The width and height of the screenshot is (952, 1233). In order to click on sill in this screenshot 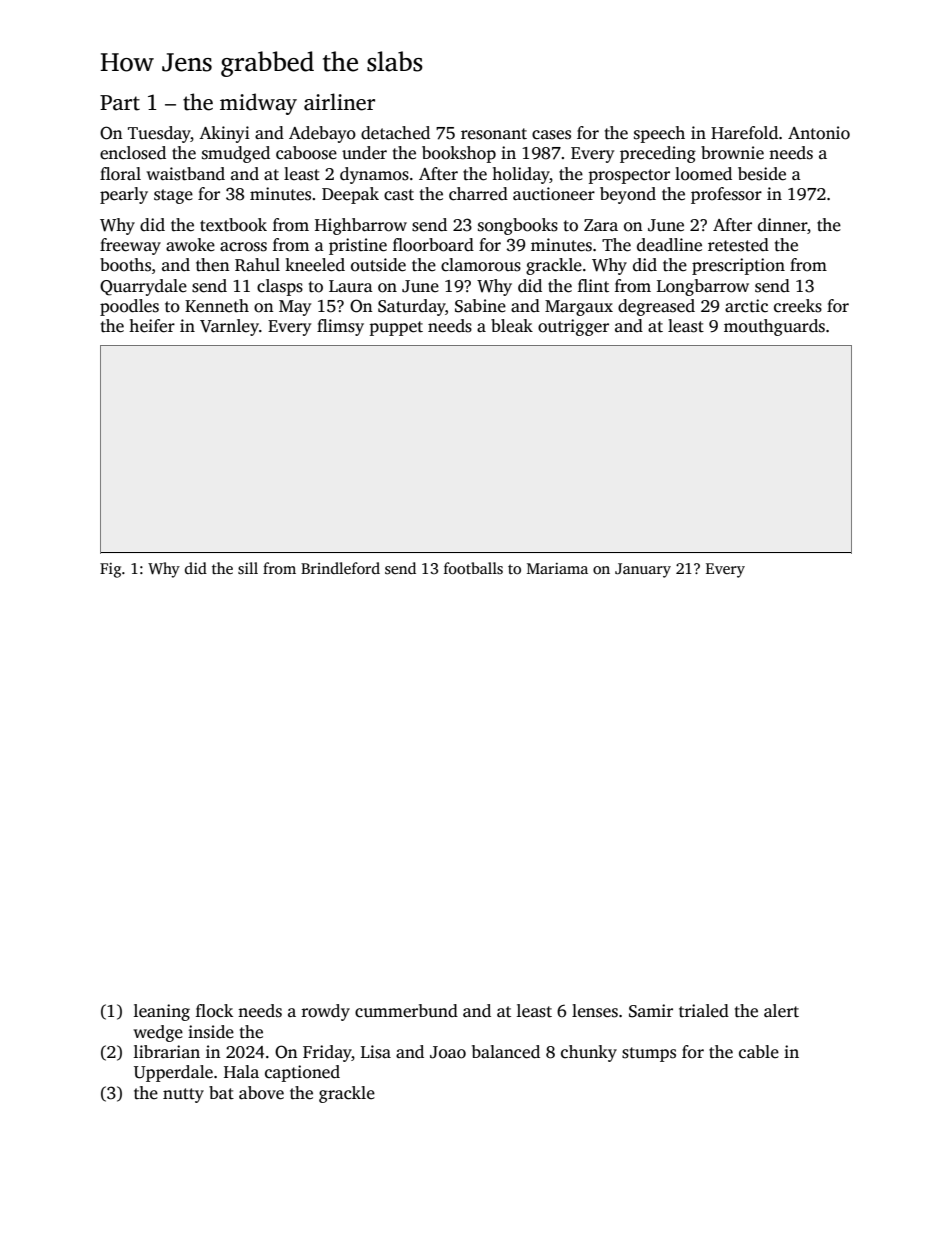, I will do `click(248, 568)`.
